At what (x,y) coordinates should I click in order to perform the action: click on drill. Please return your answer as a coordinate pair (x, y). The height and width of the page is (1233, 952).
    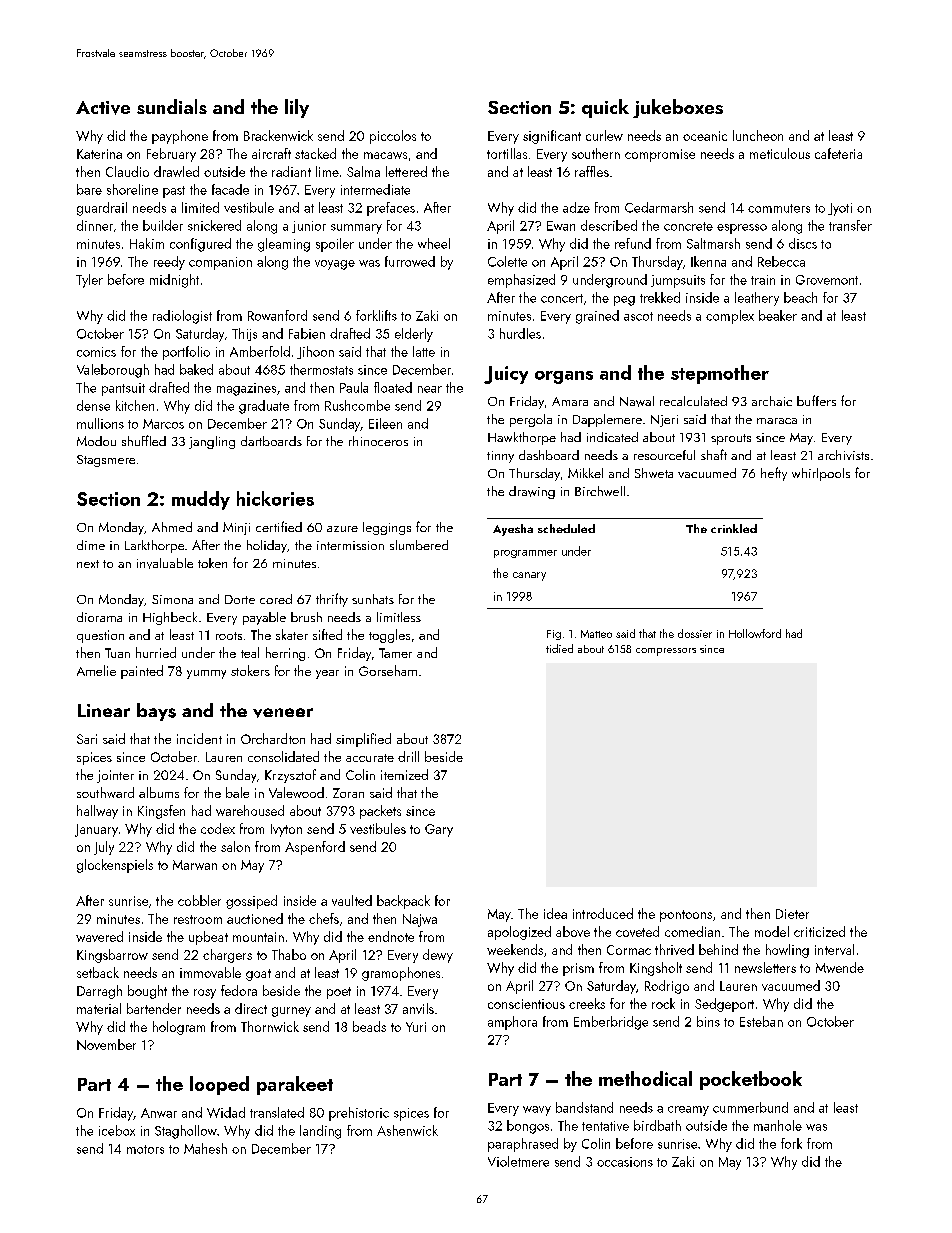
    Looking at the image, I should click on (408, 756).
